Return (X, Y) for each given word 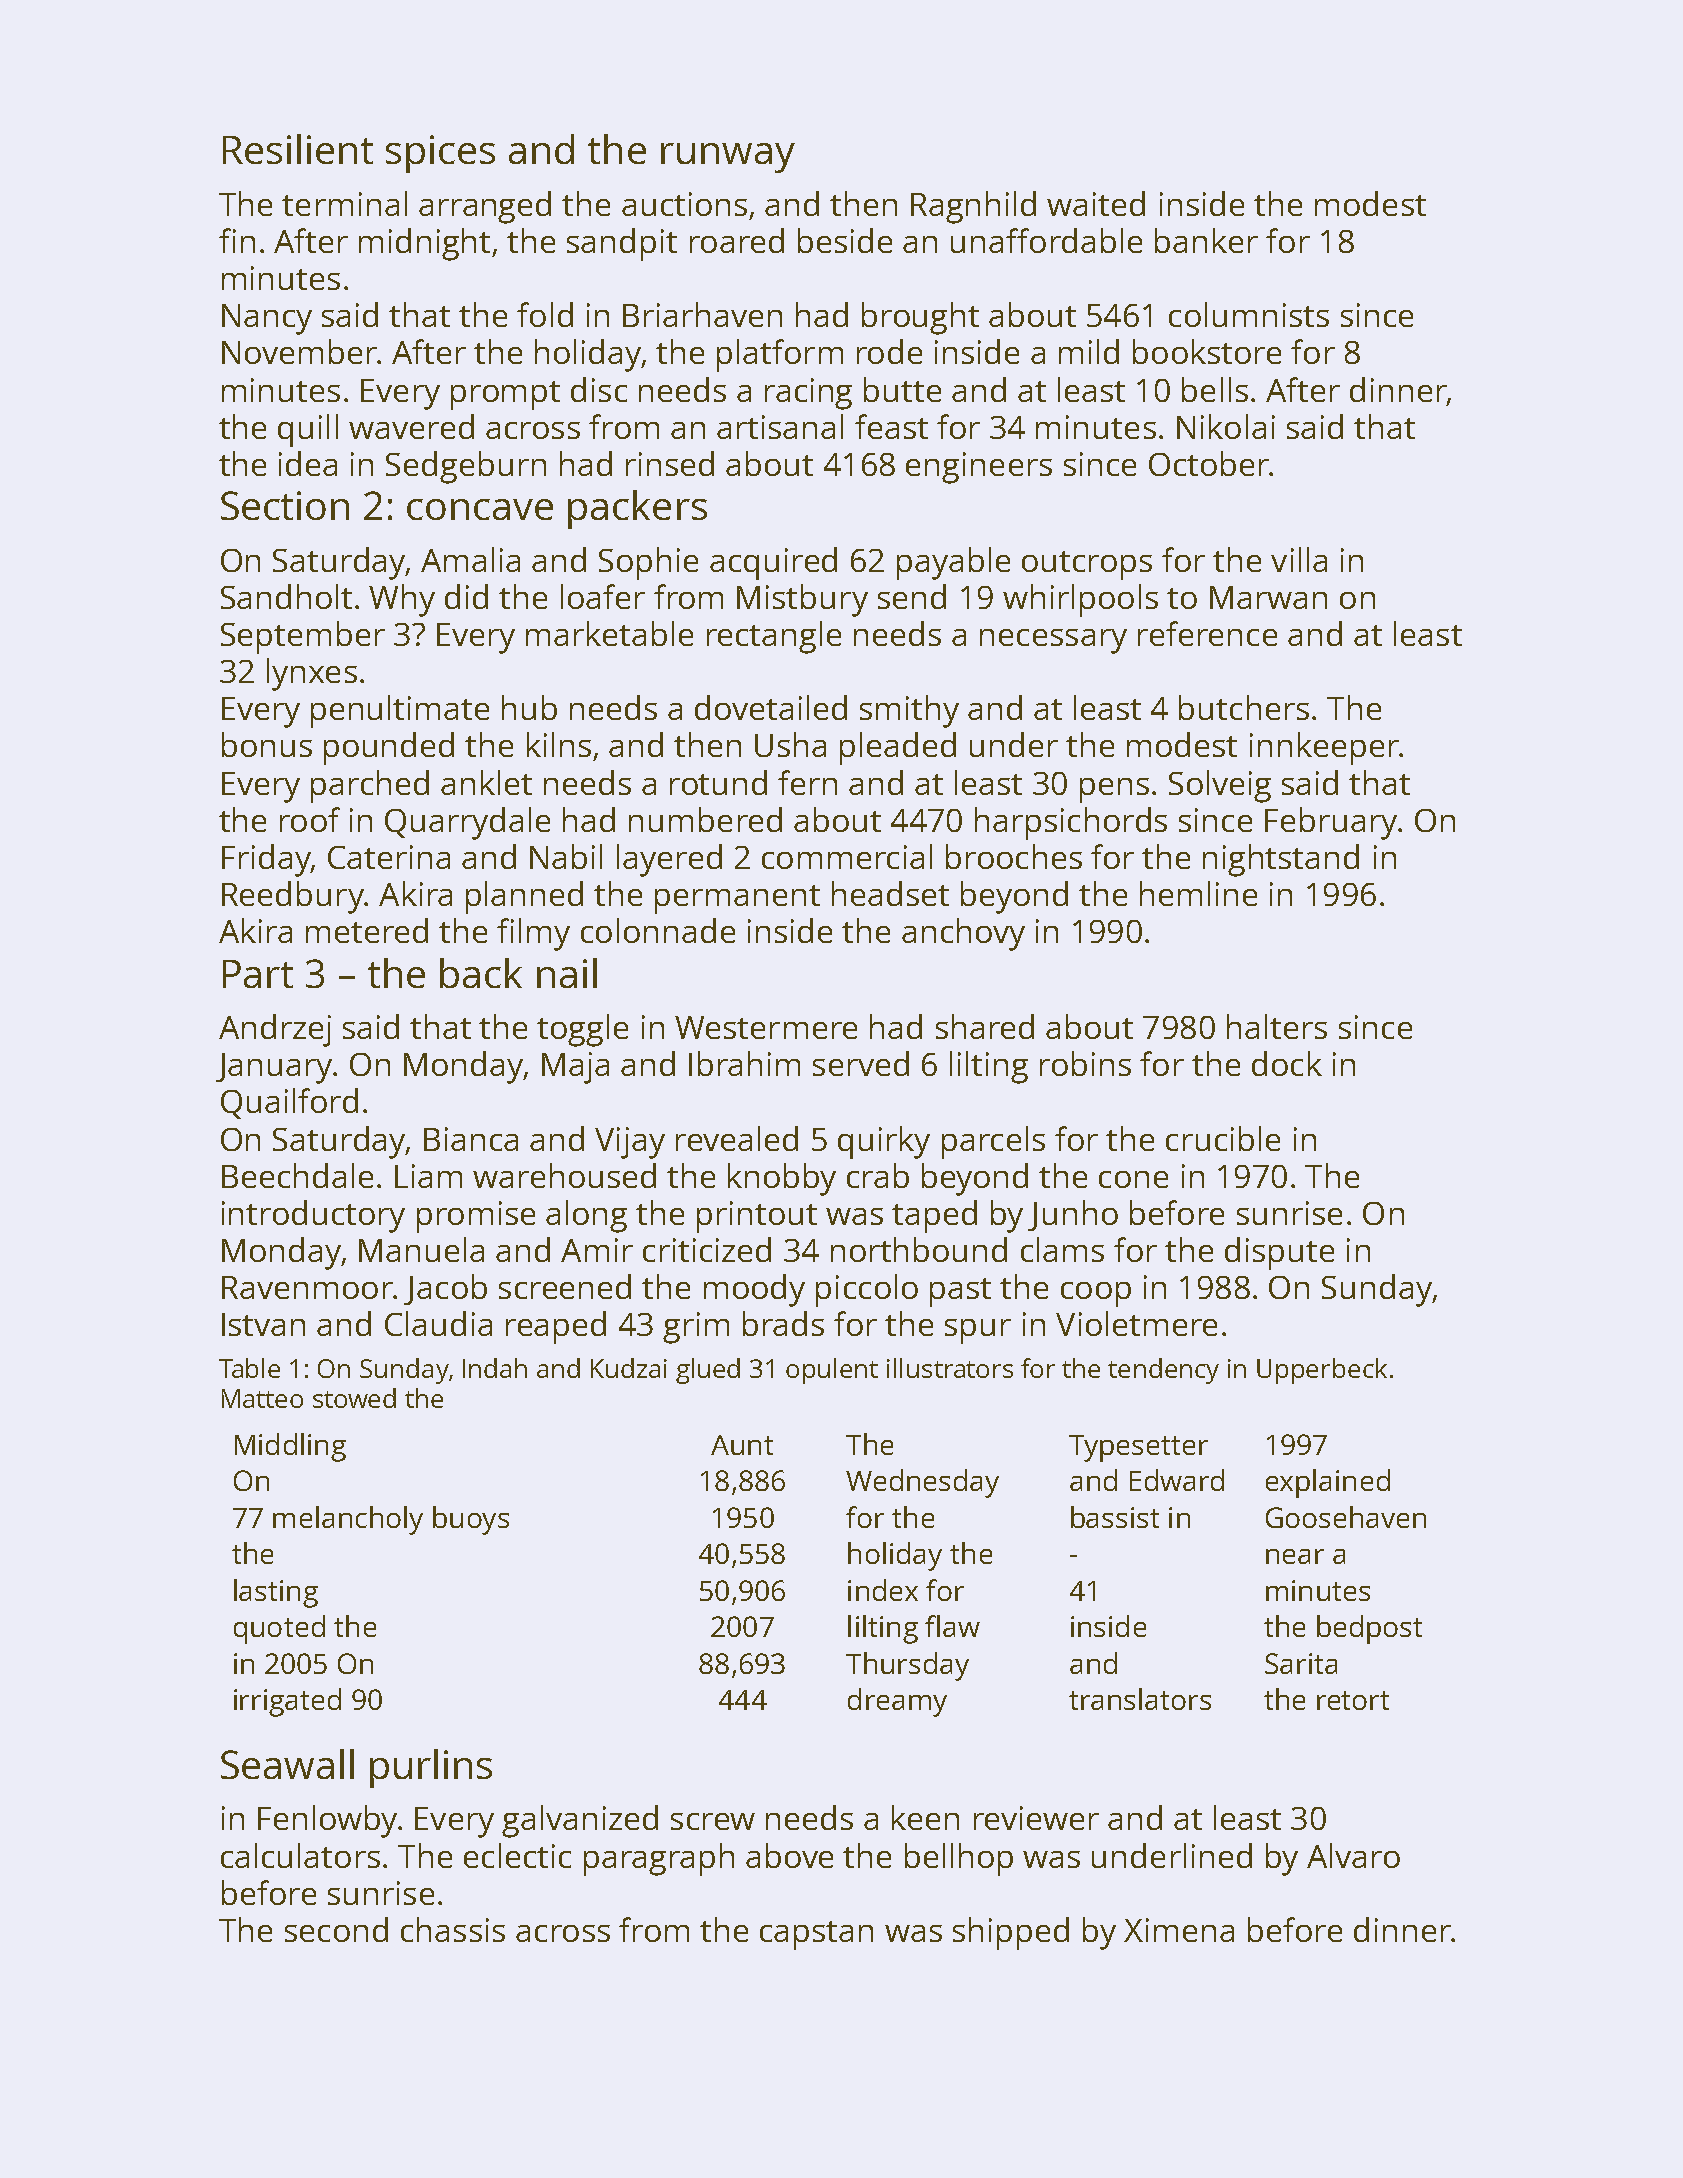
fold (545, 314)
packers (637, 509)
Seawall (287, 1764)
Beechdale (297, 1175)
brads (783, 1323)
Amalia (470, 559)
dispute (1279, 1253)
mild (1089, 351)
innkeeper (1324, 748)
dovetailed (771, 707)
